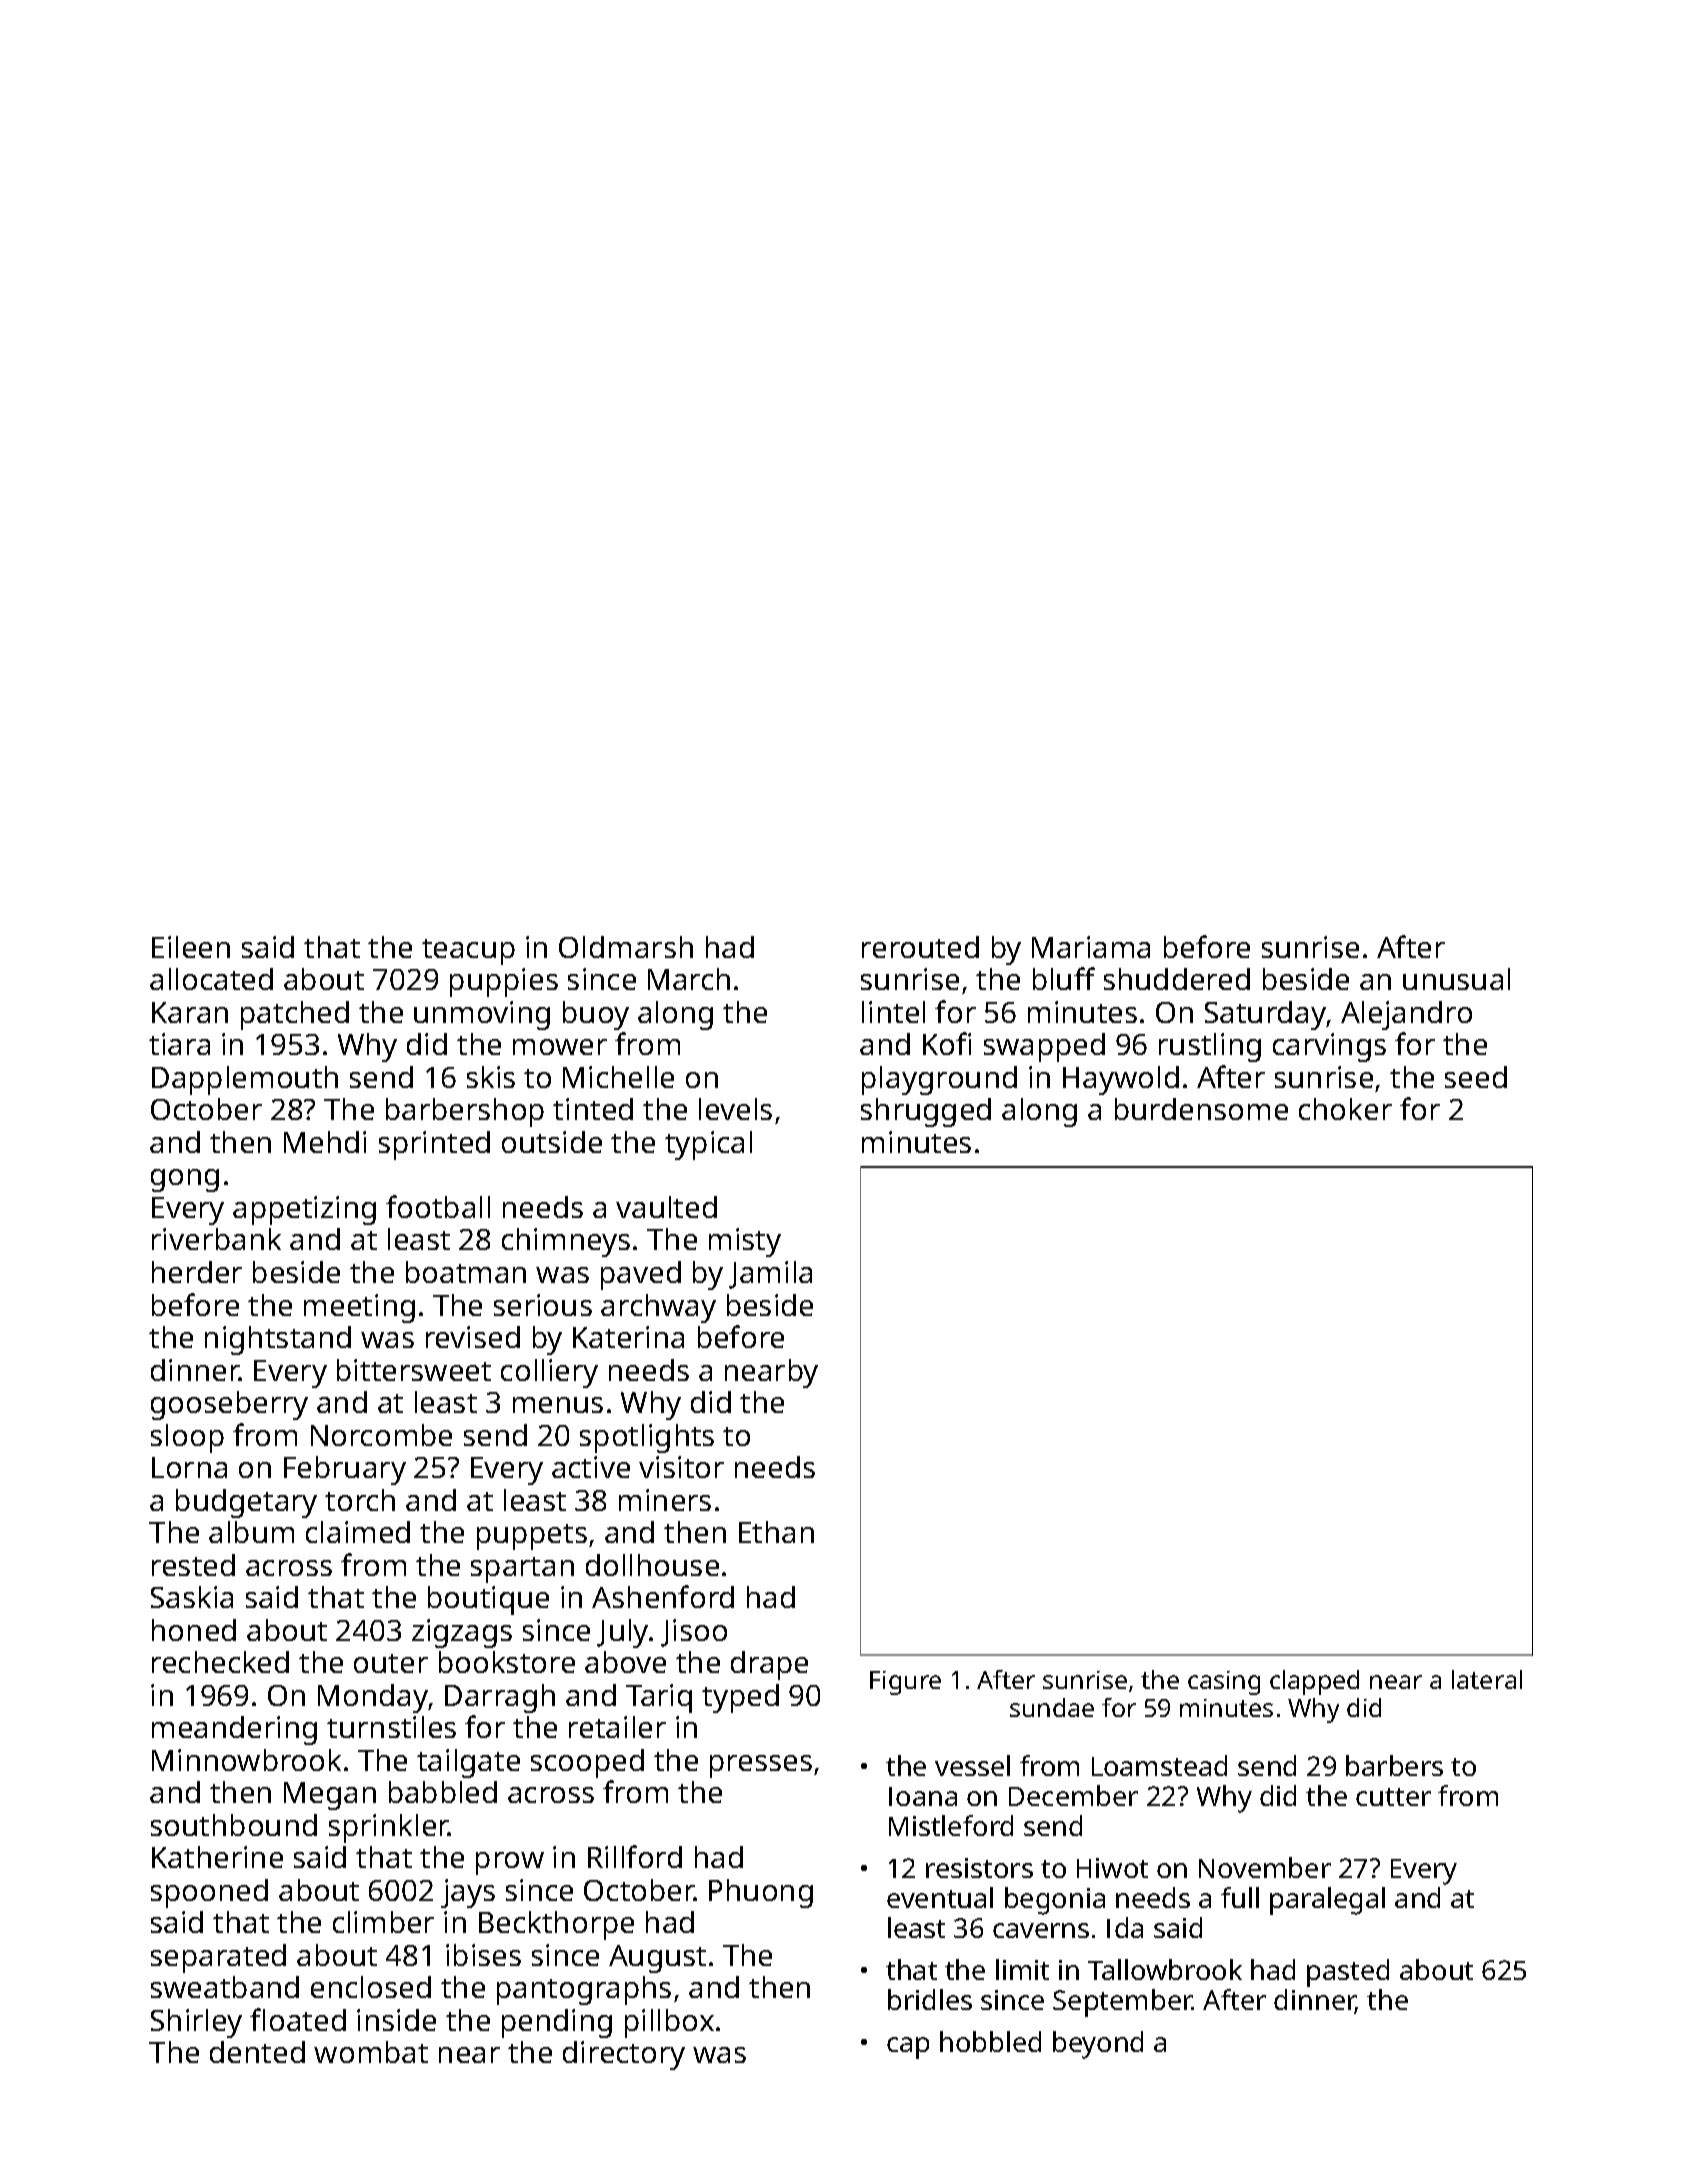 The width and height of the document is (1683, 2178). I want to click on Mariama, so click(1091, 947).
